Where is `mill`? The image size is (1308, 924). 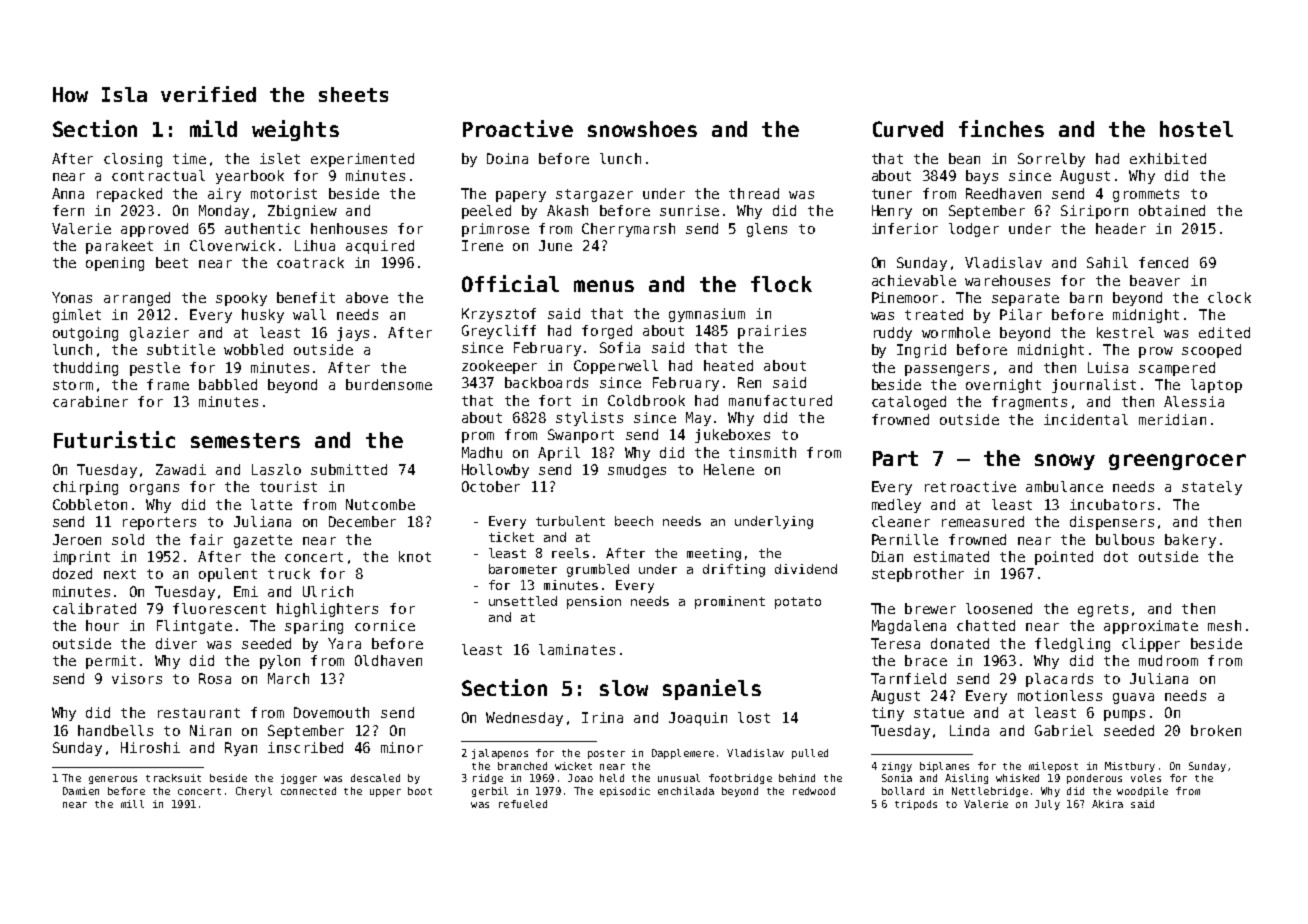
mill is located at coordinates (132, 804).
